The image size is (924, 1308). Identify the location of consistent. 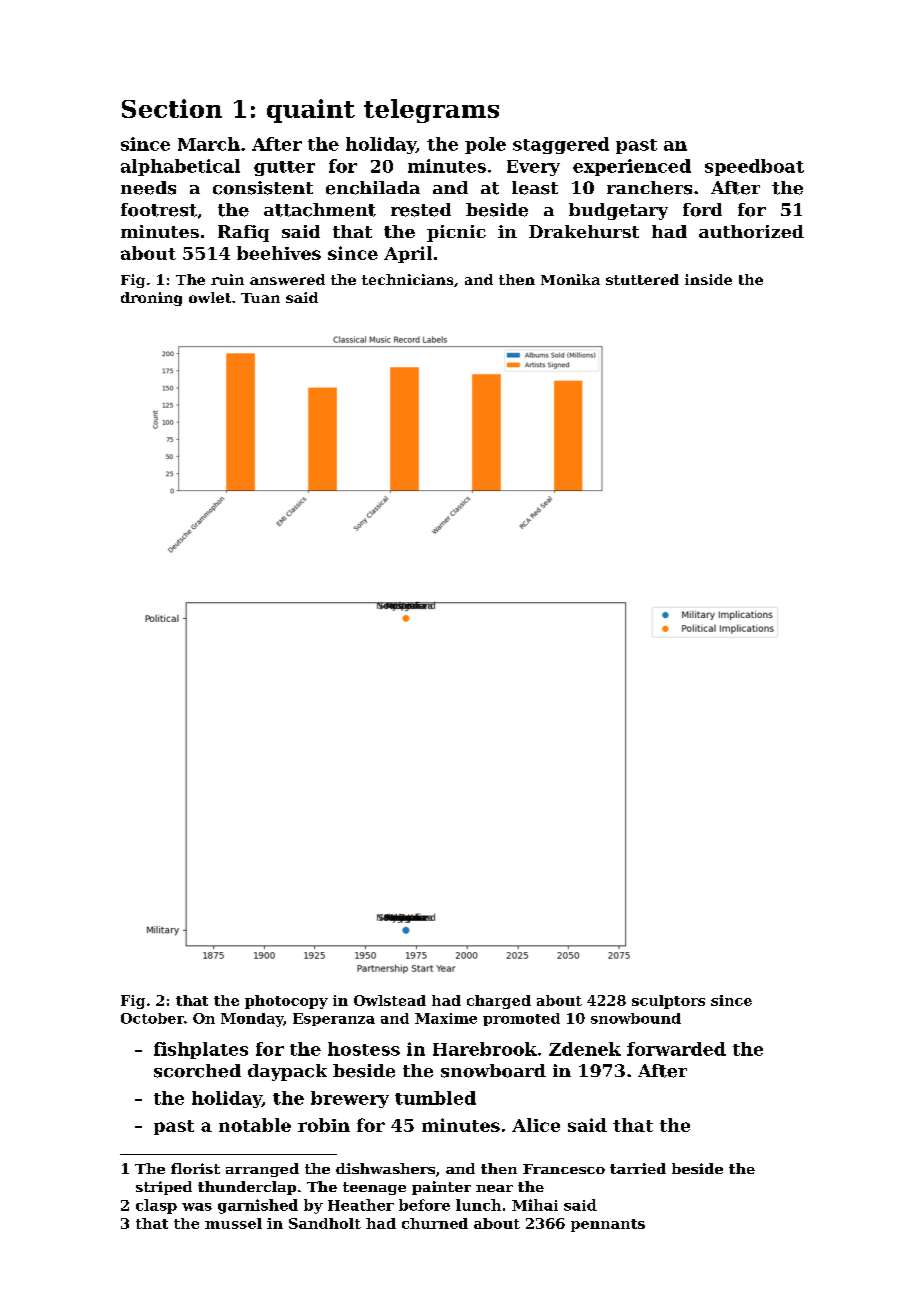
(263, 188).
